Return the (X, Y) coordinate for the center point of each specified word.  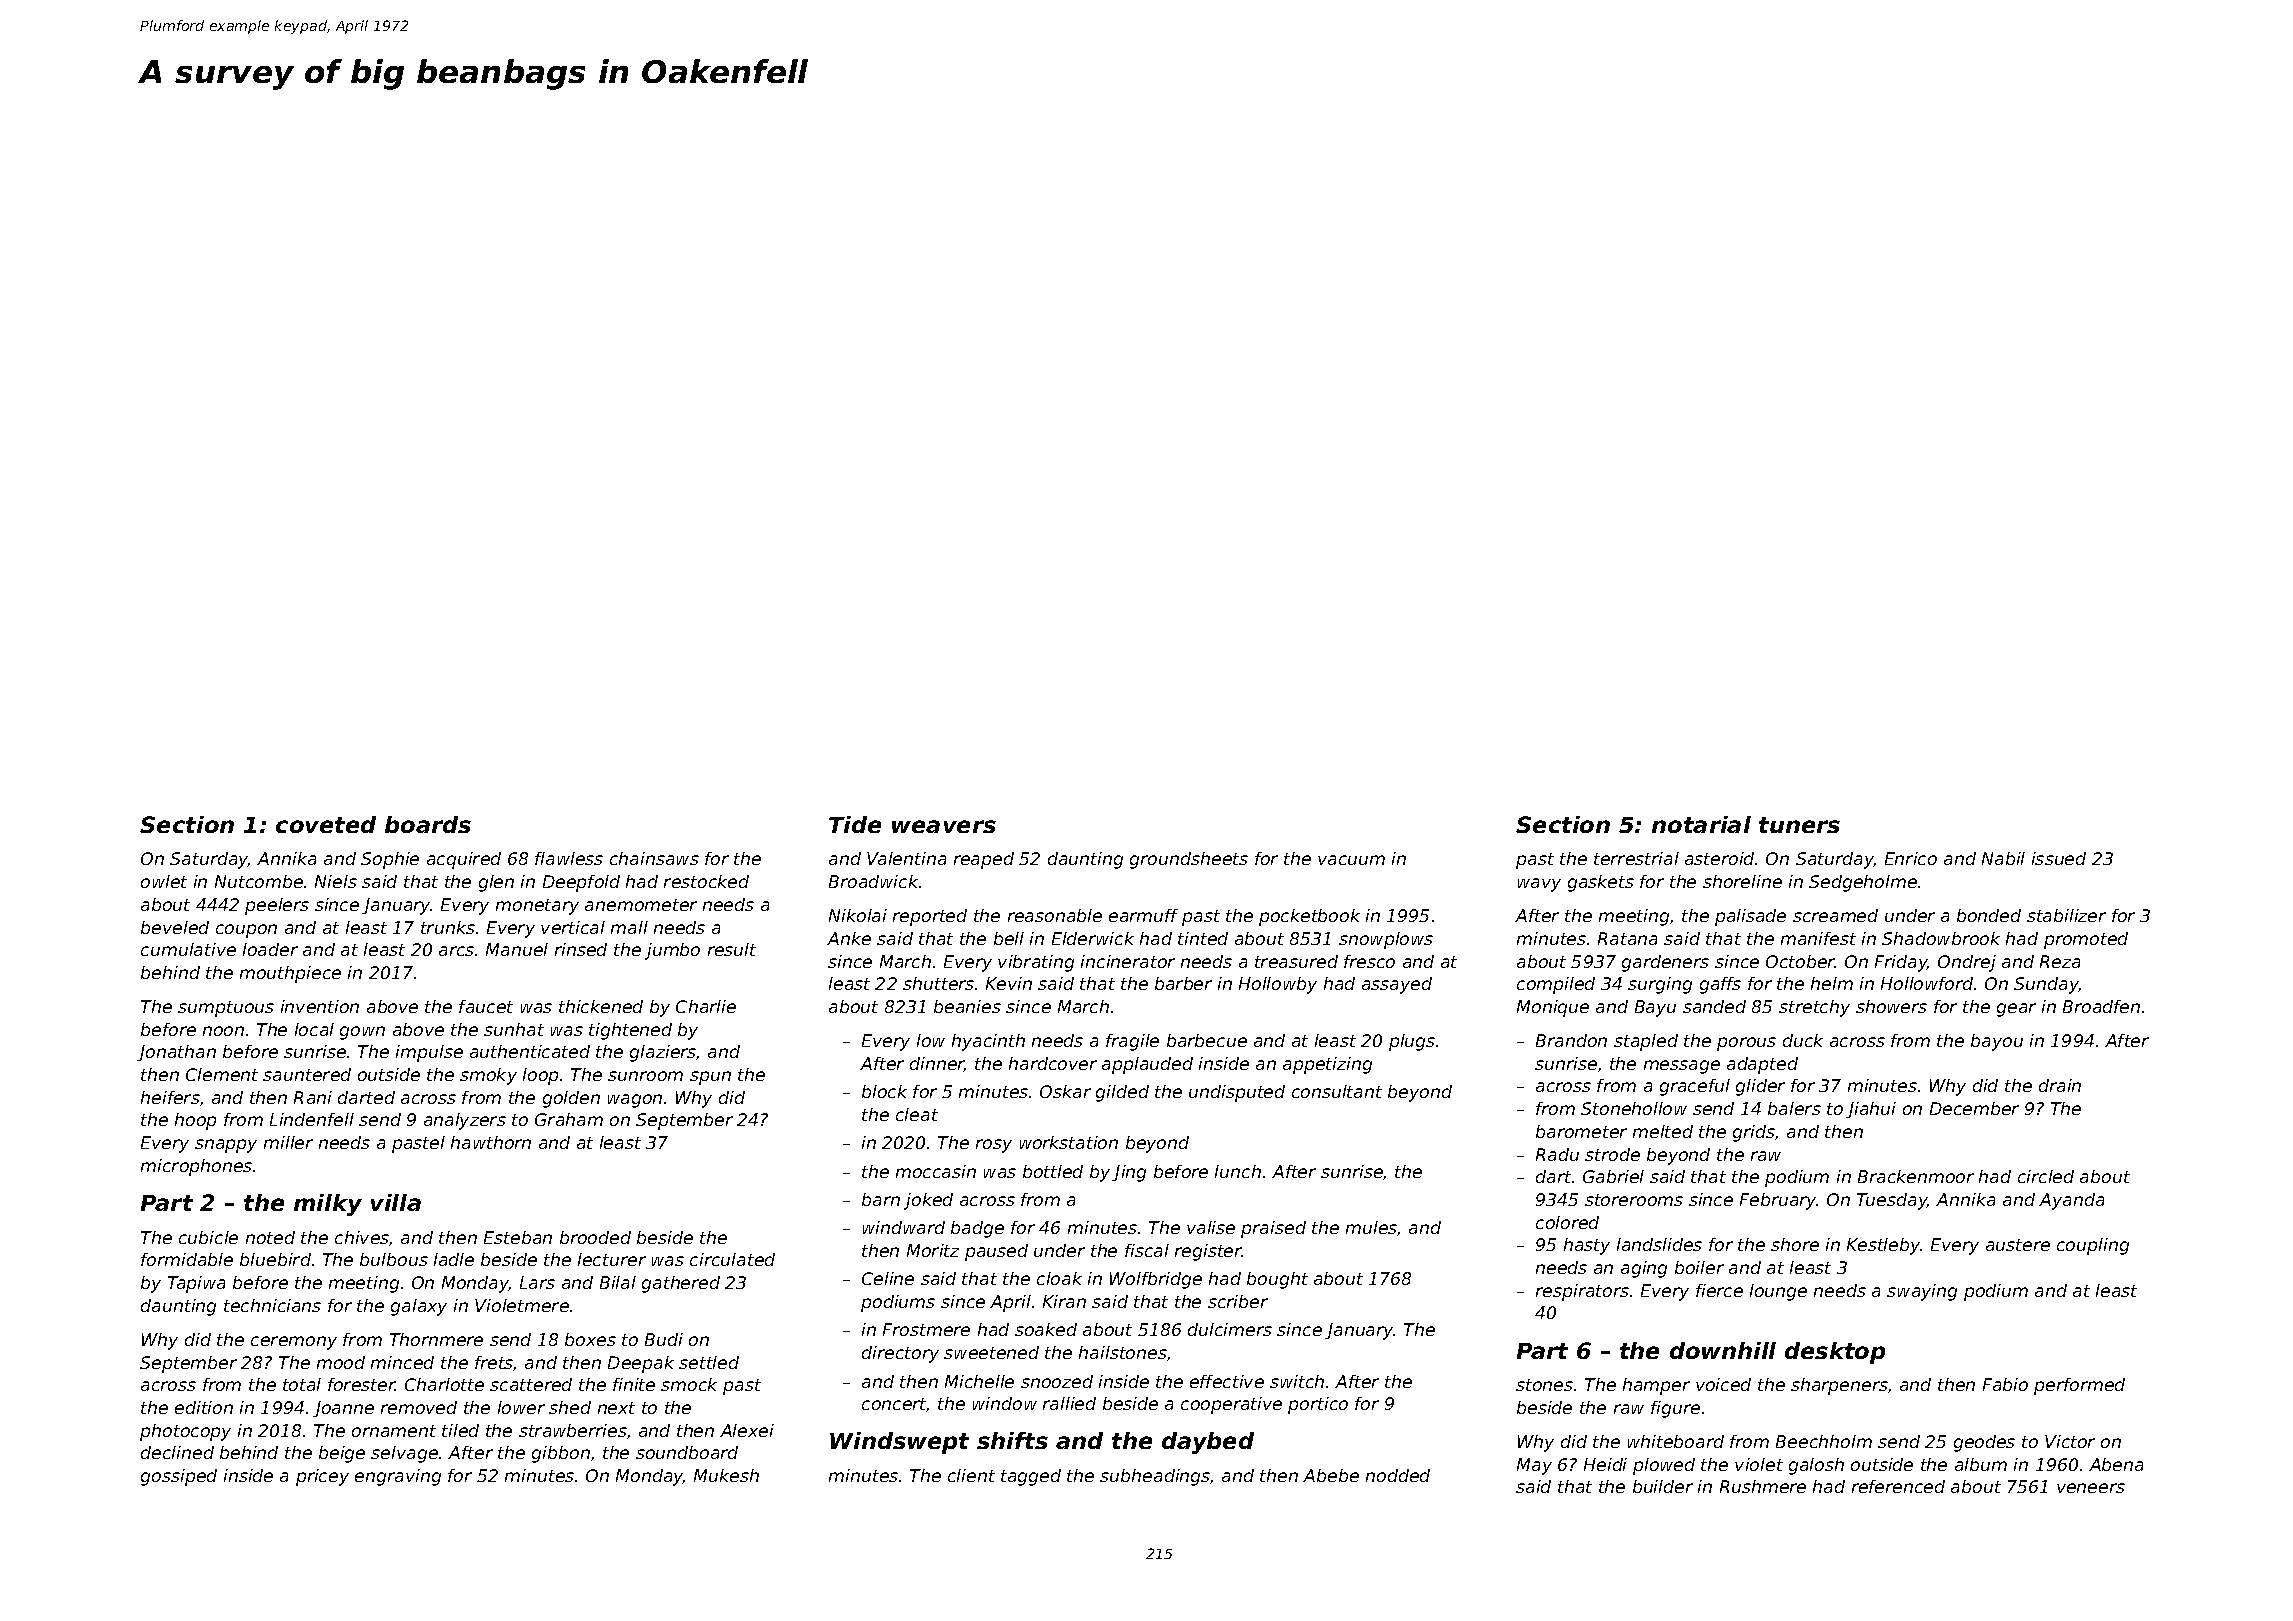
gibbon (561, 1454)
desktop (1835, 1353)
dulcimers (1230, 1329)
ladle (454, 1259)
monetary (537, 907)
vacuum (1351, 860)
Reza (2060, 961)
